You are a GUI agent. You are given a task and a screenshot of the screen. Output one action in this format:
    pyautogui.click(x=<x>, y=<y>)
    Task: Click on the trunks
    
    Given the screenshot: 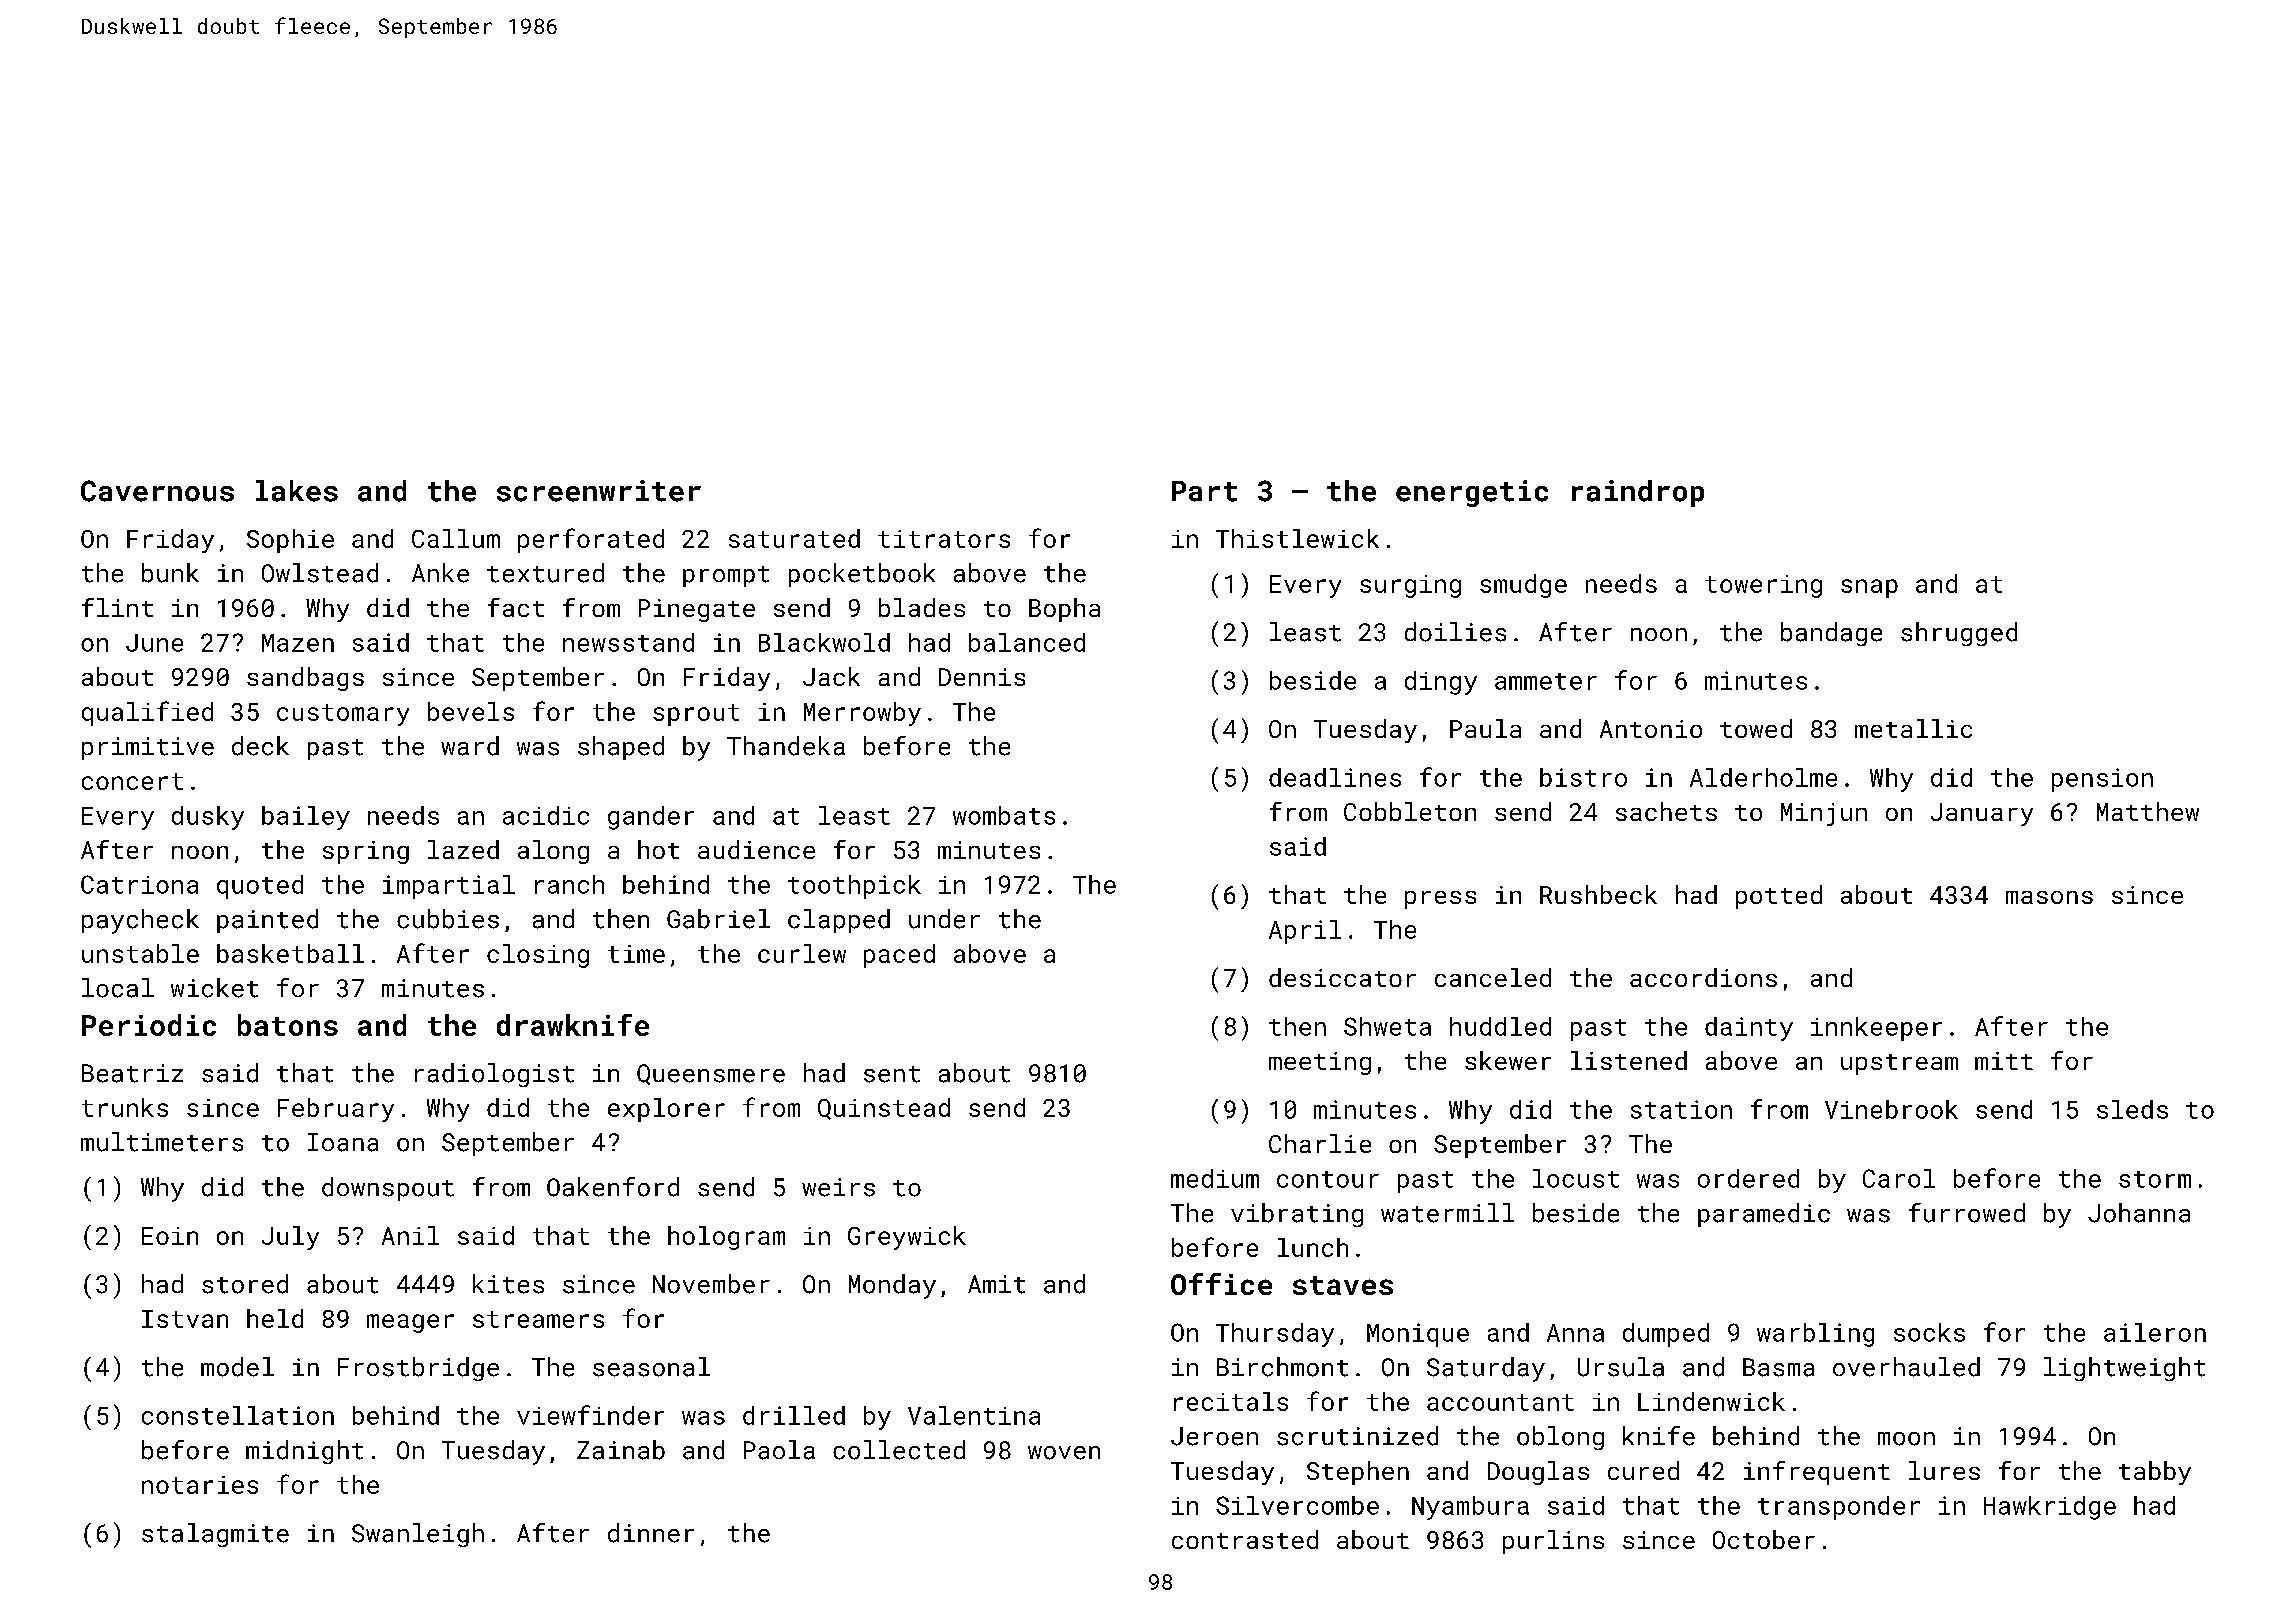 What is the action you would take?
    pyautogui.click(x=125, y=1107)
